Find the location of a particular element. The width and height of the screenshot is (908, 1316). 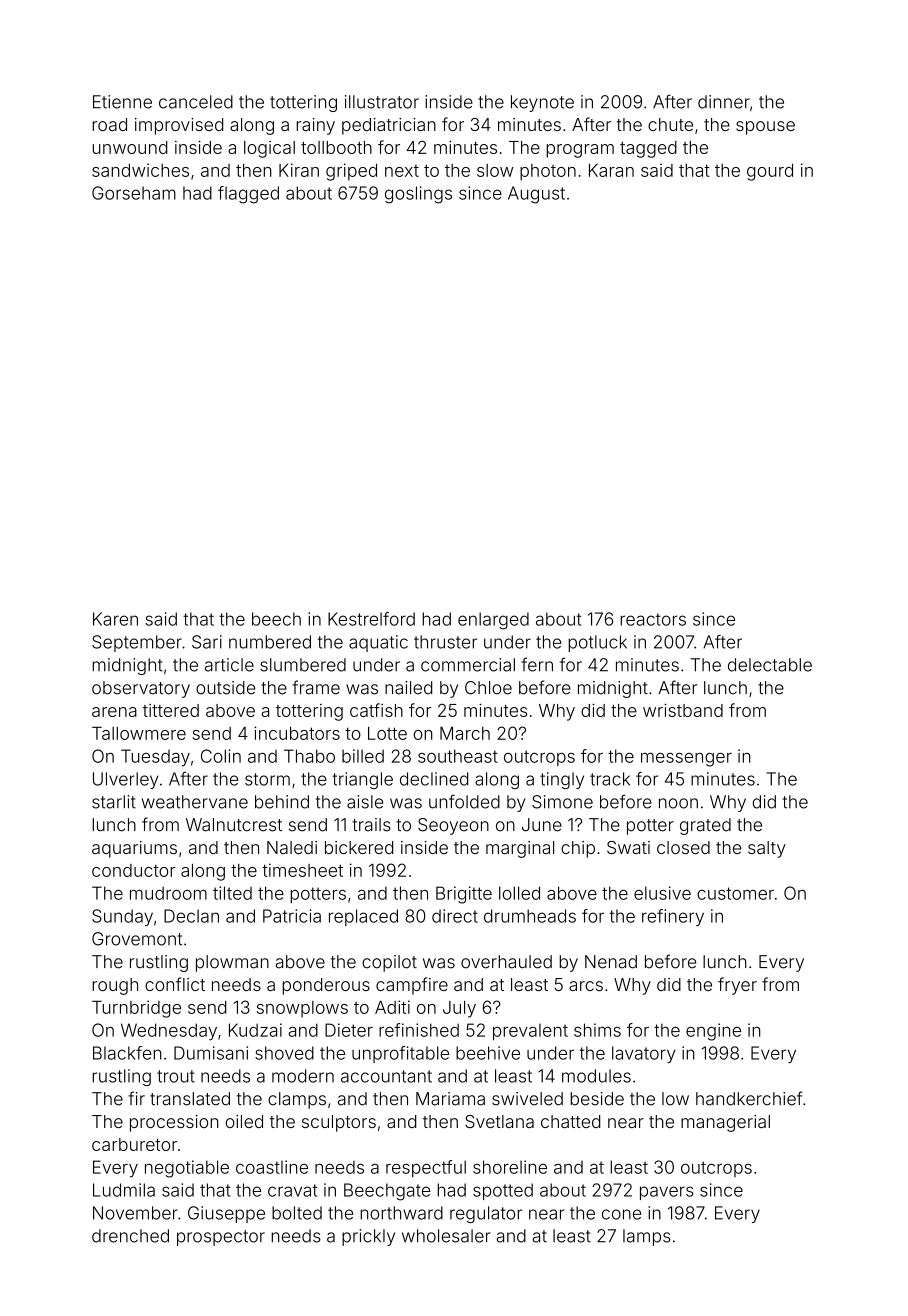

Etienne is located at coordinates (122, 102).
